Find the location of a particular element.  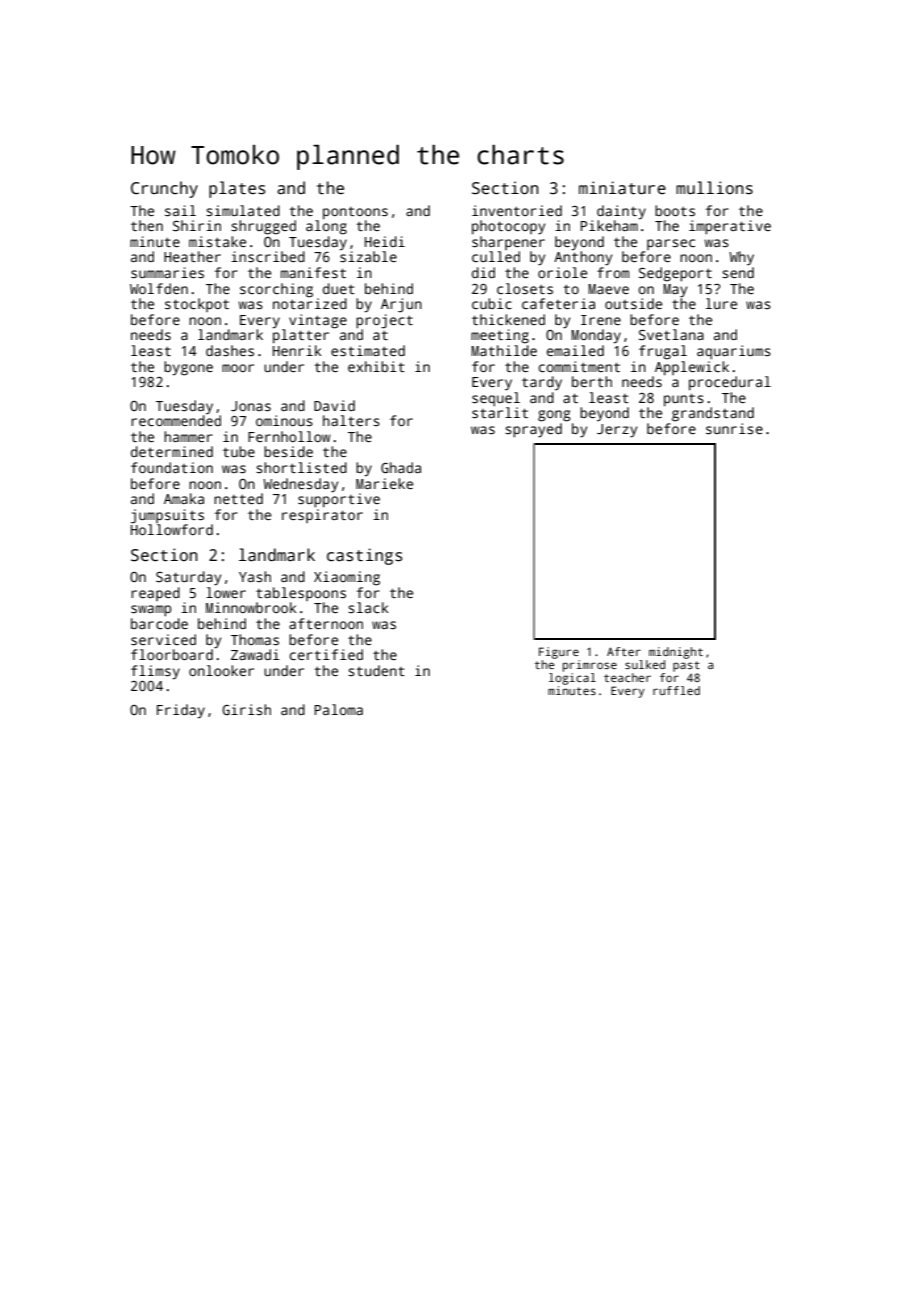

mullions is located at coordinates (714, 188).
